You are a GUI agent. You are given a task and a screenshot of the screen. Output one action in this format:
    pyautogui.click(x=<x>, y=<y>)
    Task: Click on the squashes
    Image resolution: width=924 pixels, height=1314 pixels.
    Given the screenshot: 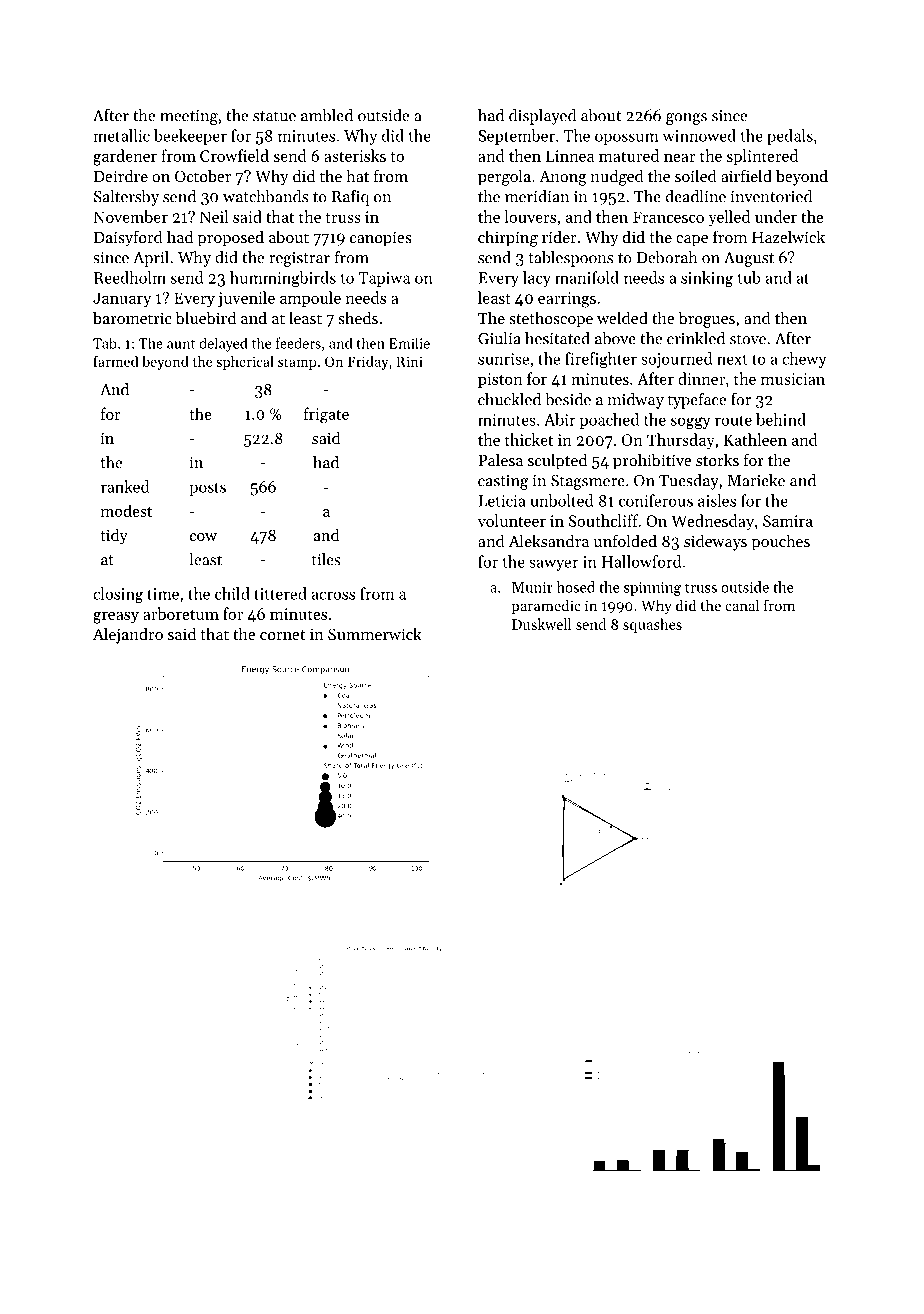 What is the action you would take?
    pyautogui.click(x=652, y=625)
